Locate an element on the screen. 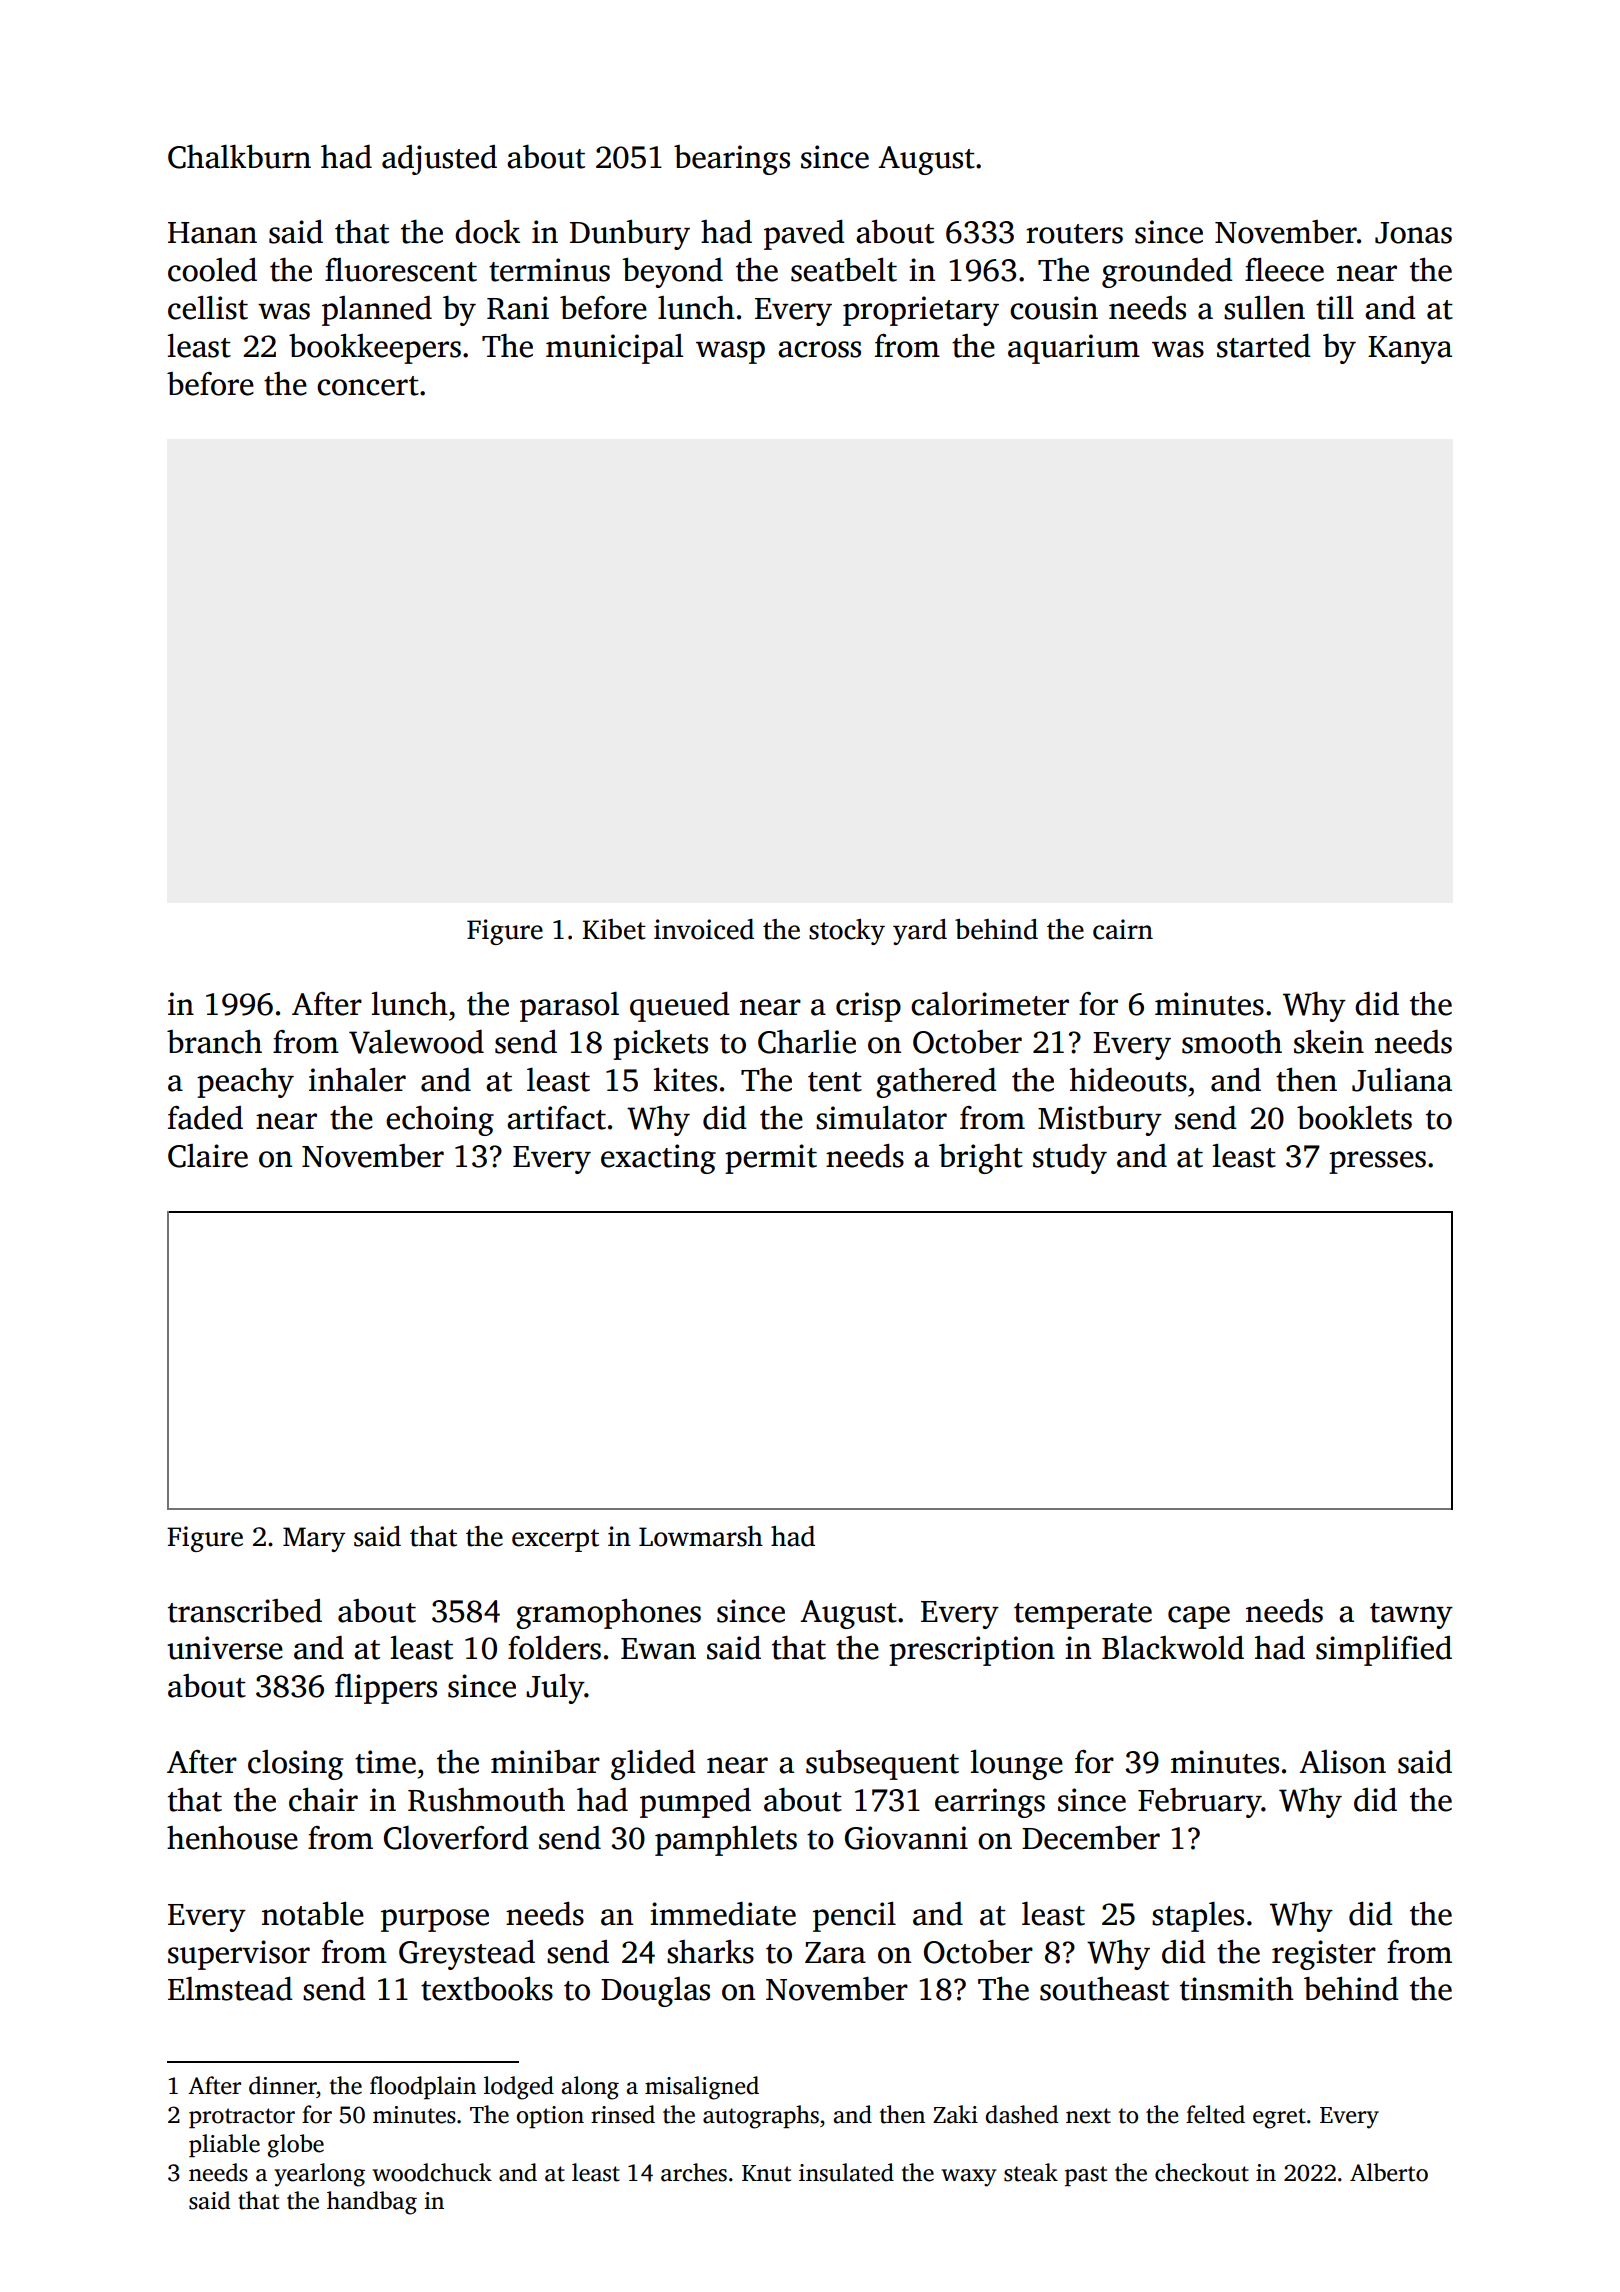  cellist is located at coordinates (208, 308).
